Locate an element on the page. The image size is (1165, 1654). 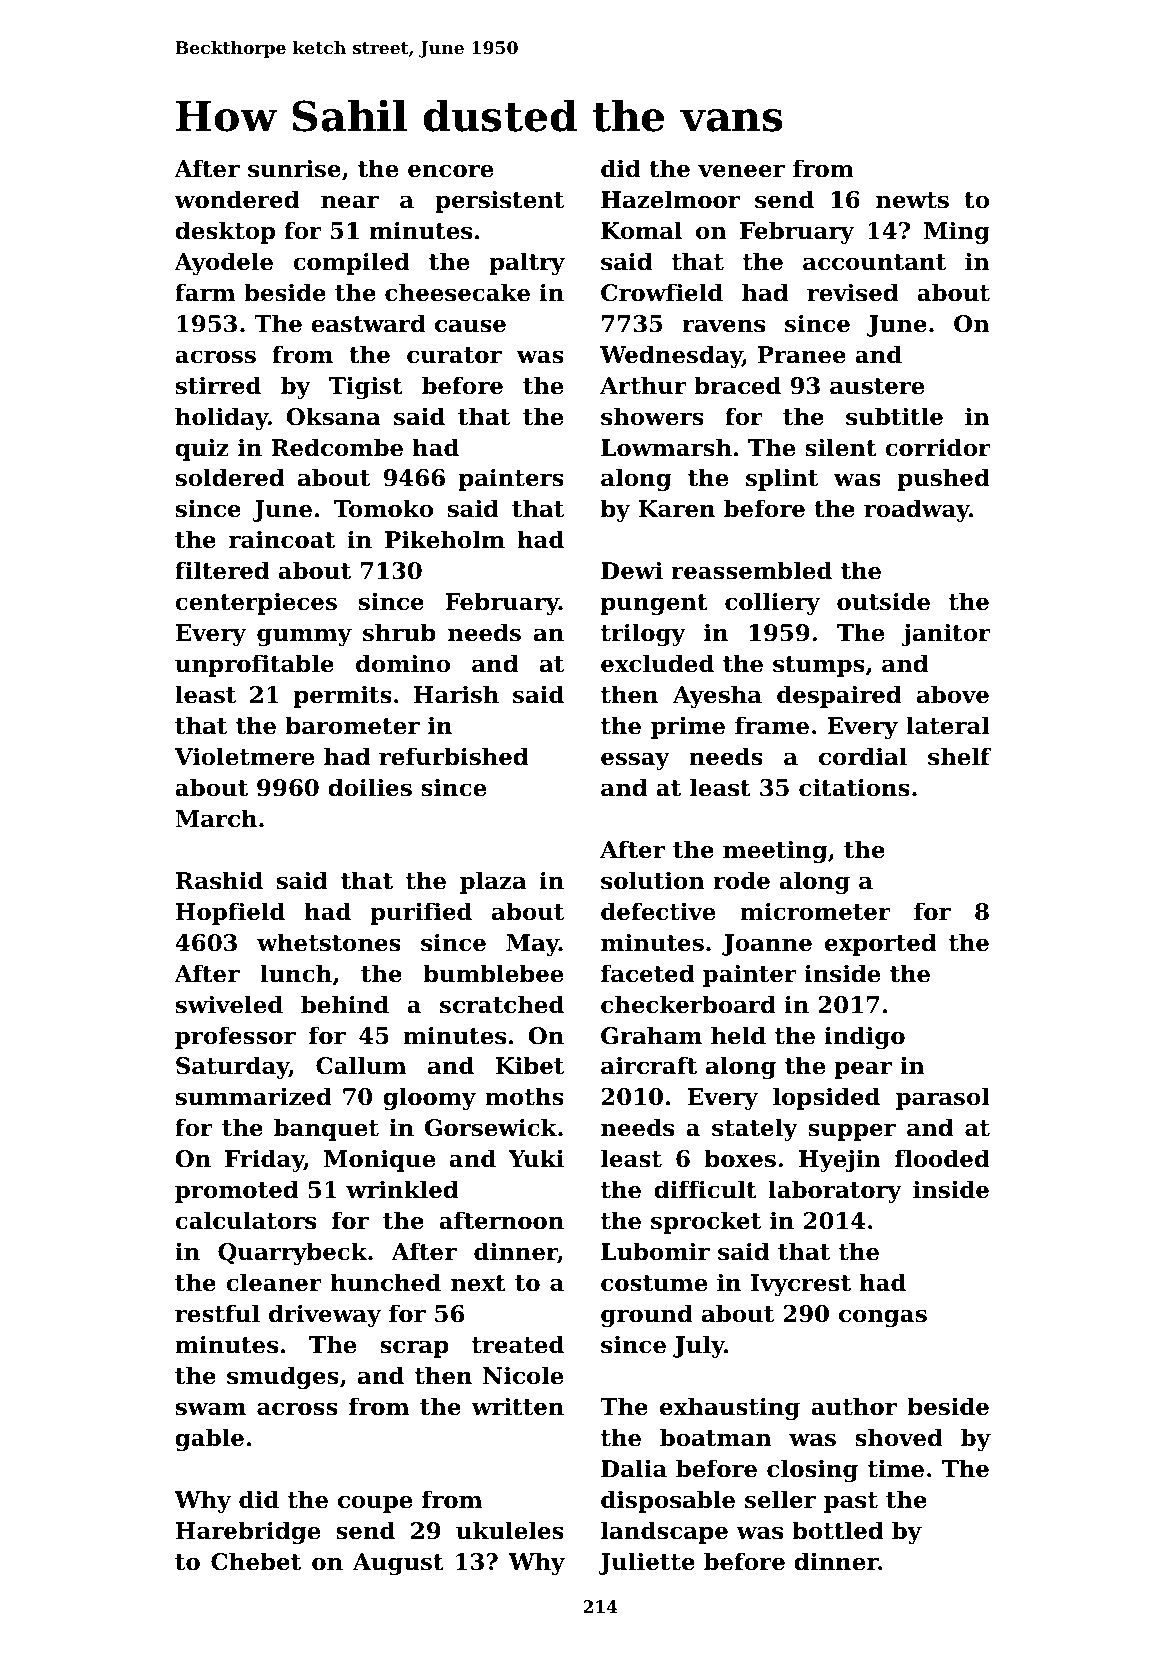
refurbished is located at coordinates (453, 756).
